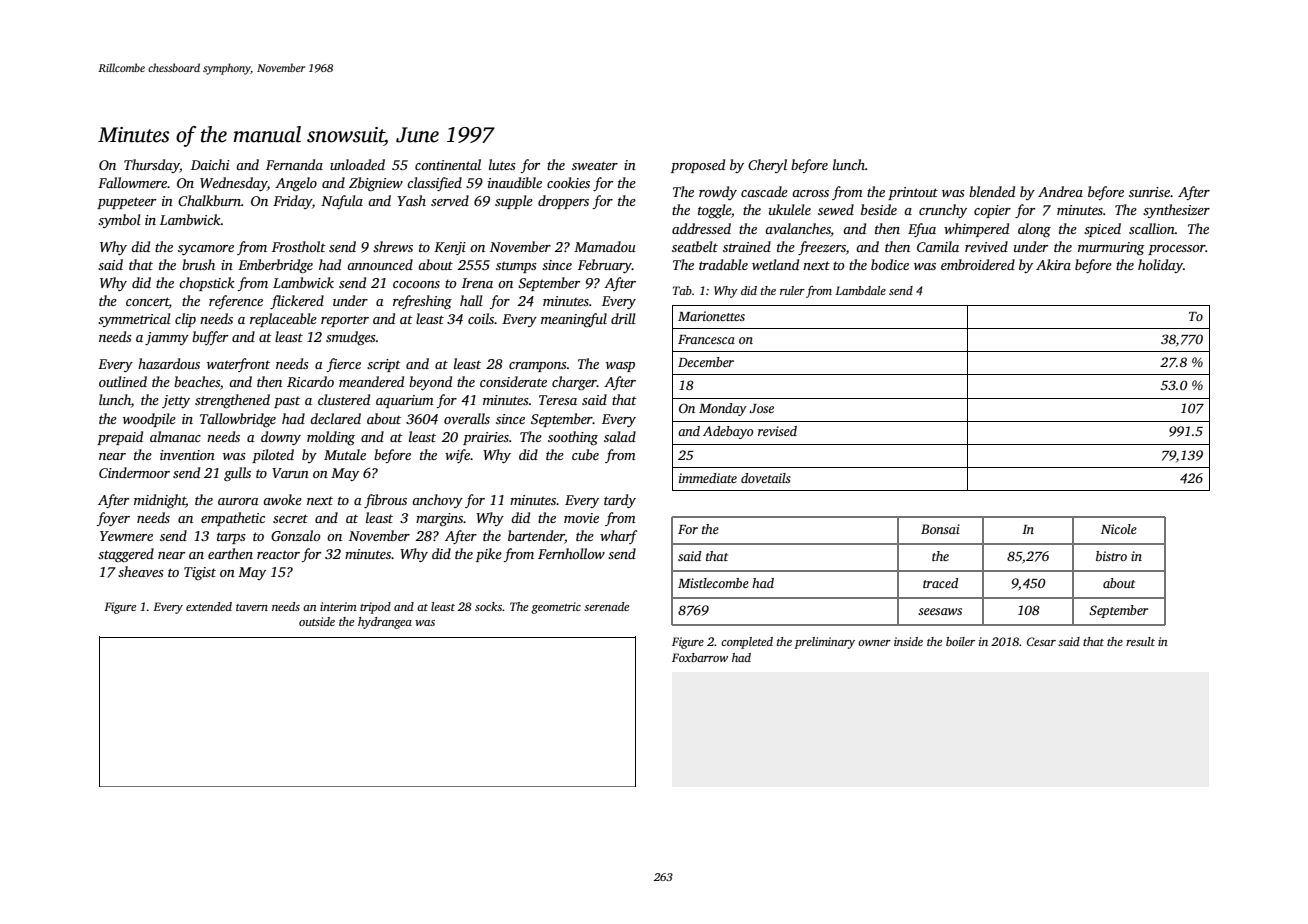  I want to click on Cindermoor, so click(134, 472).
